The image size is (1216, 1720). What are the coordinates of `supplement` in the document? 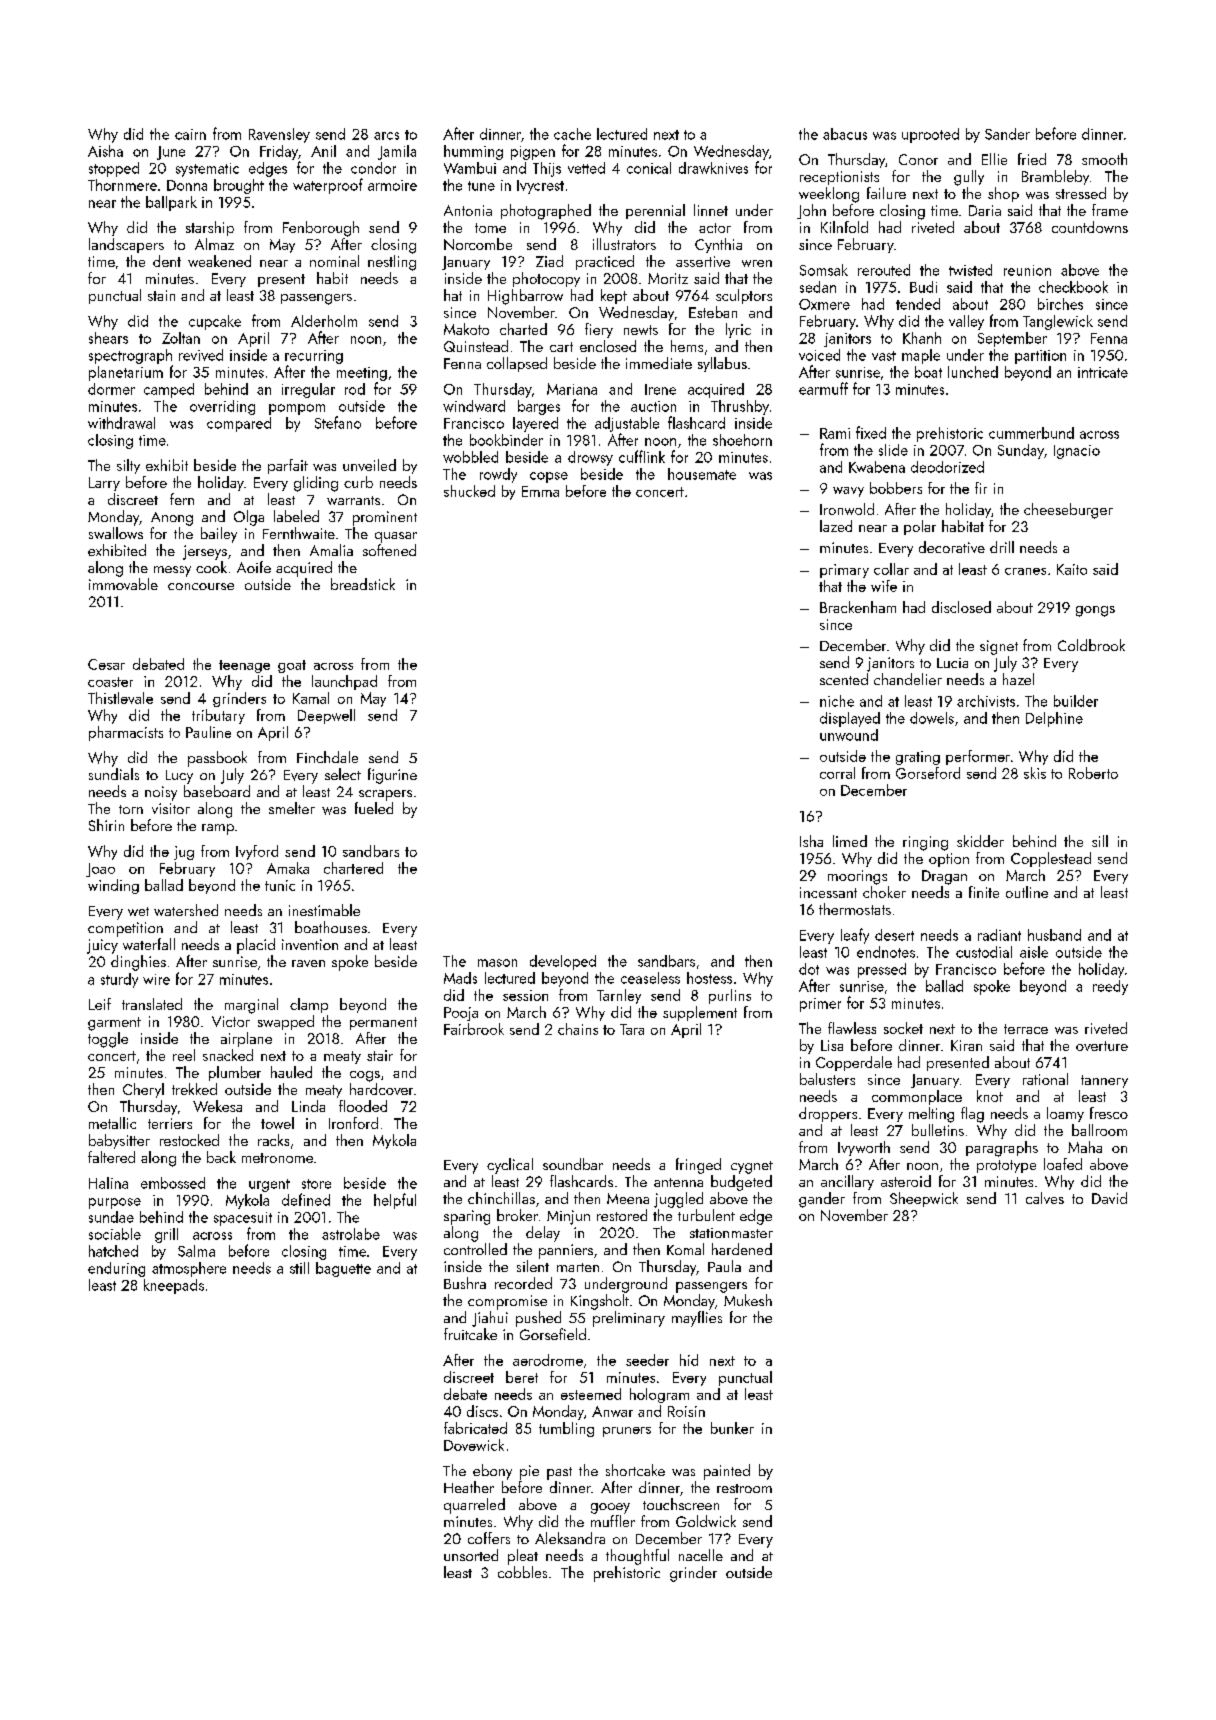 It's located at (700, 1013).
